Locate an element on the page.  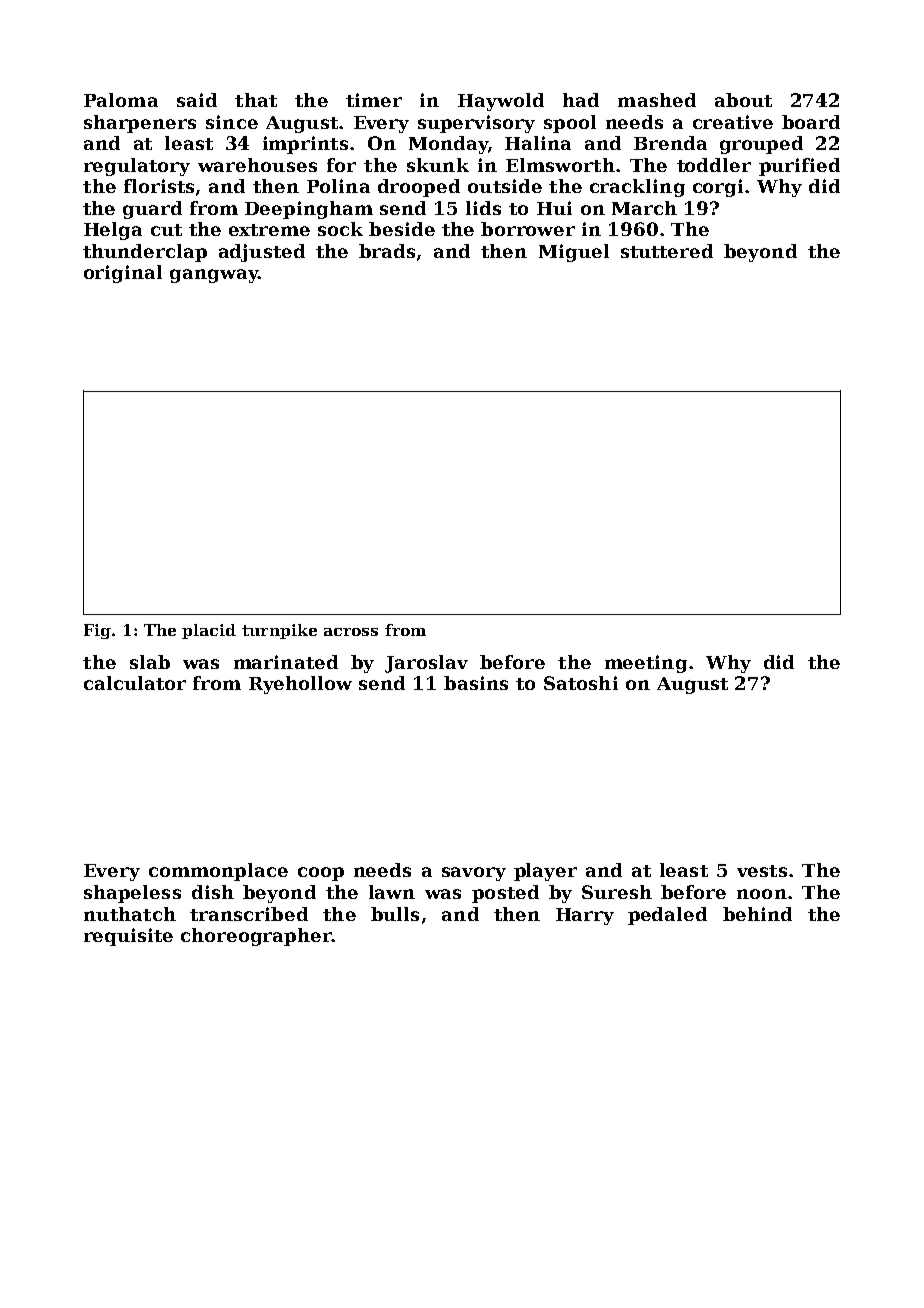
gangway is located at coordinates (214, 276).
